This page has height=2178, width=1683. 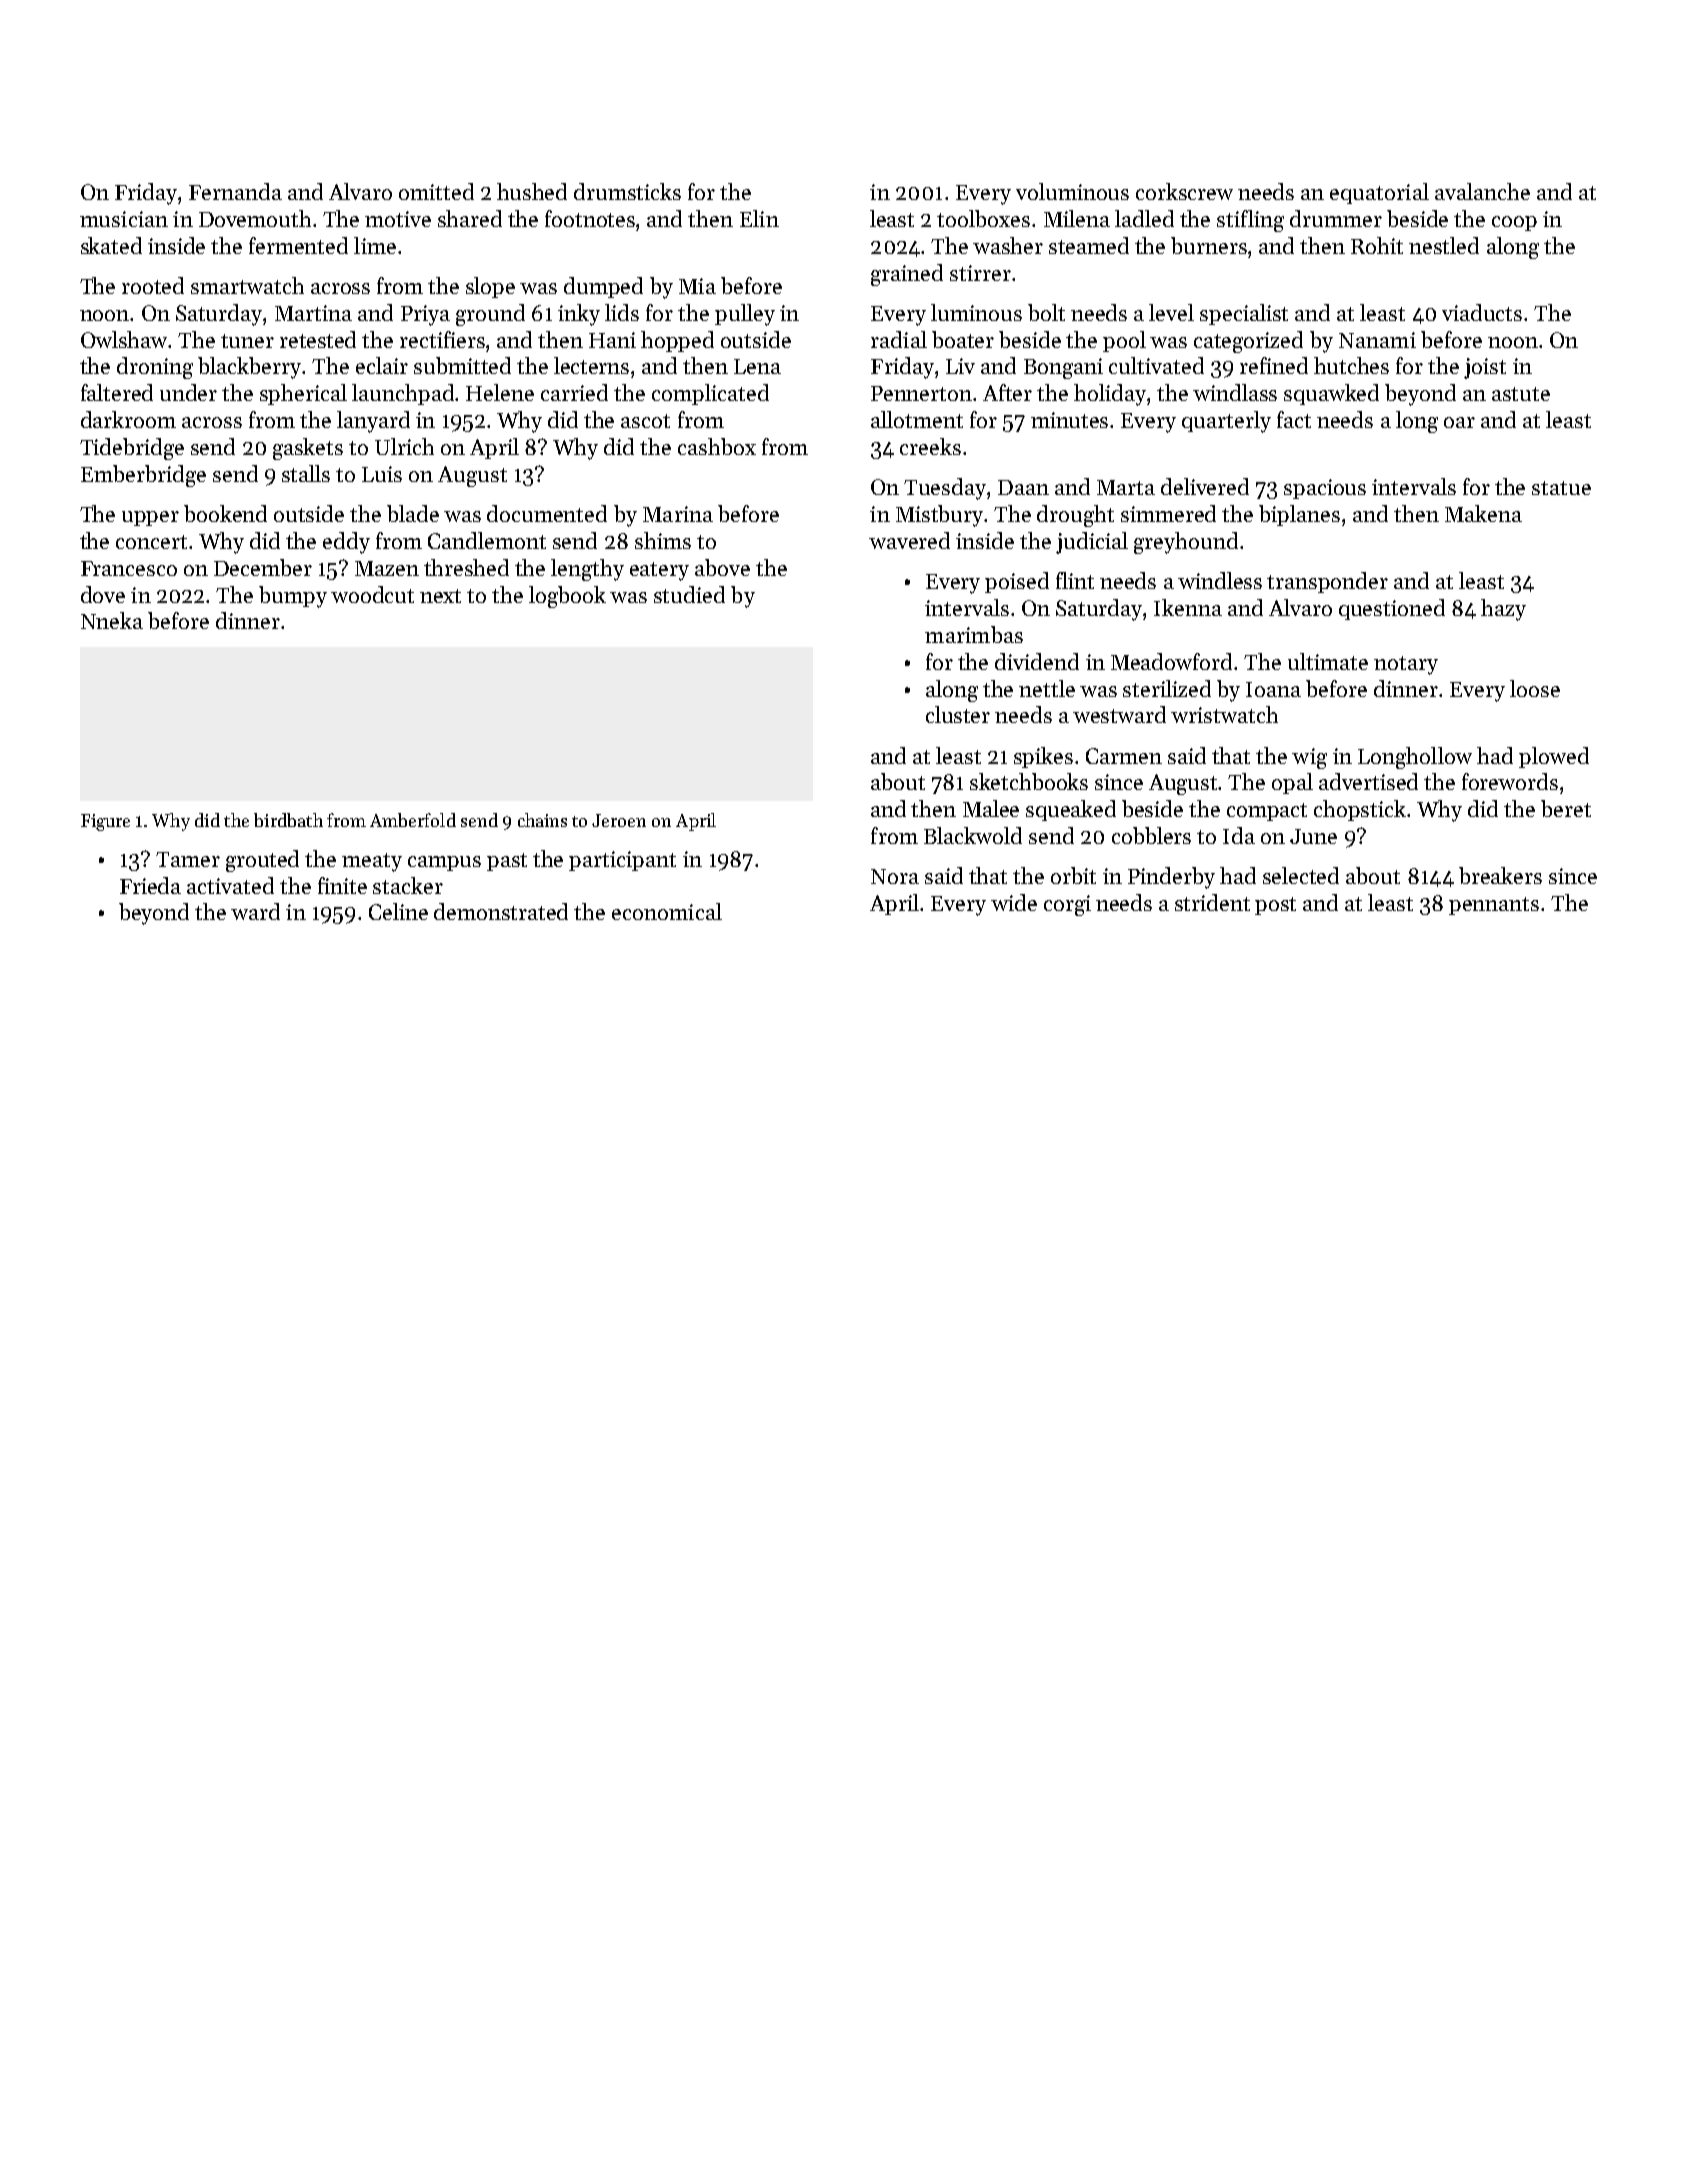 What do you see at coordinates (542, 820) in the page?
I see `chains` at bounding box center [542, 820].
